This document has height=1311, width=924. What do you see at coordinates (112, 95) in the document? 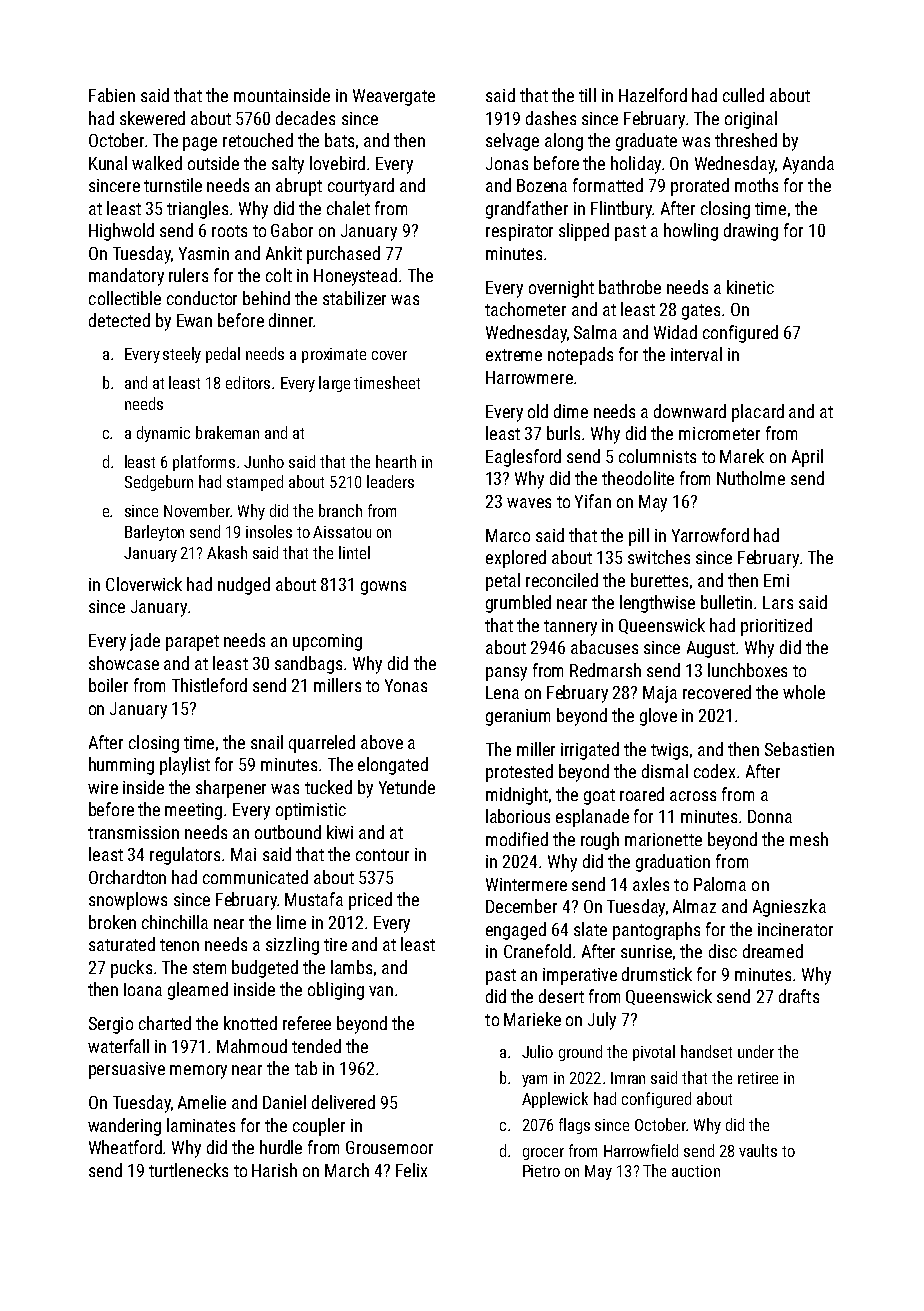
I see `Fabien` at bounding box center [112, 95].
